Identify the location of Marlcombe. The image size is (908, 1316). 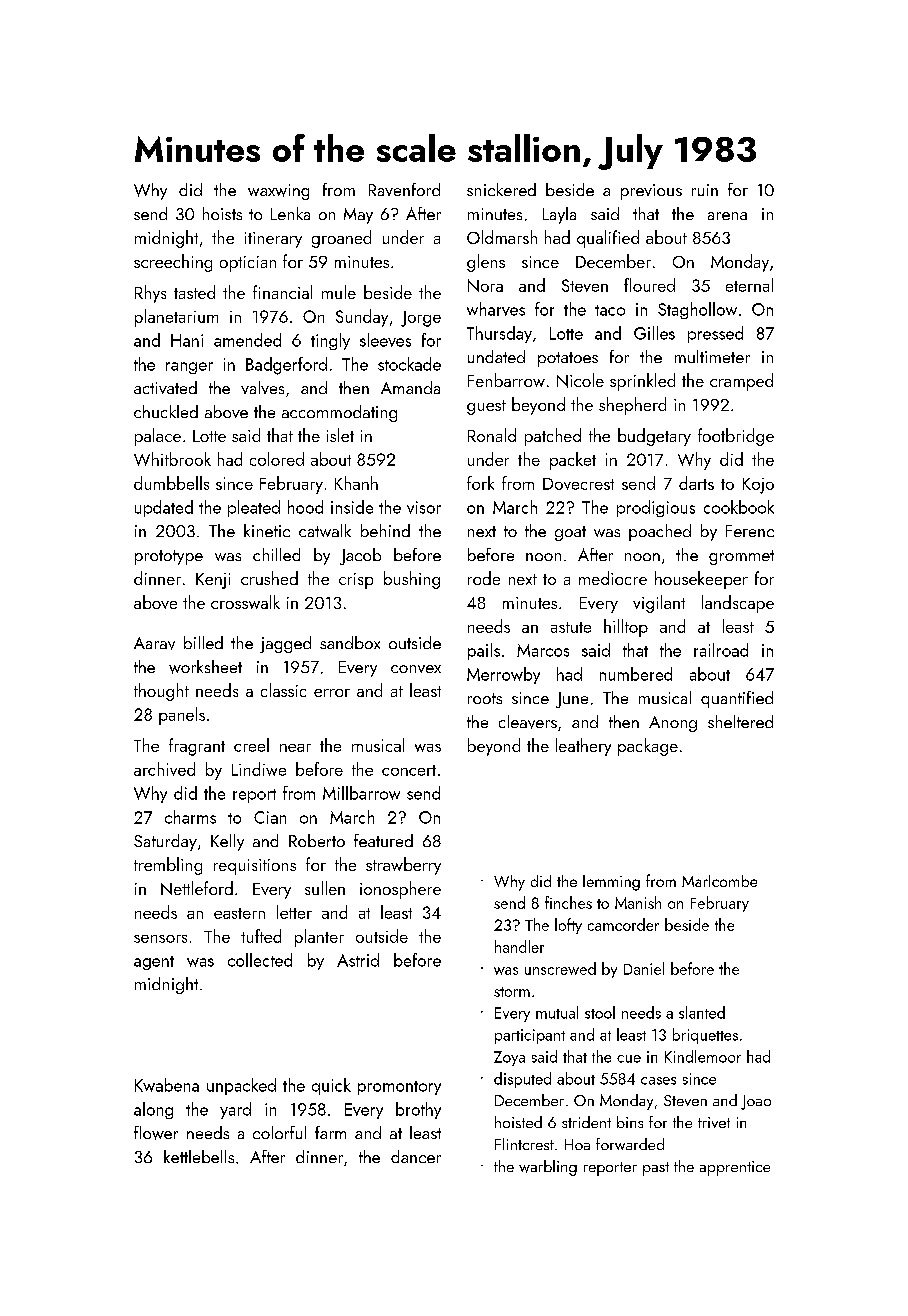
(719, 881).
